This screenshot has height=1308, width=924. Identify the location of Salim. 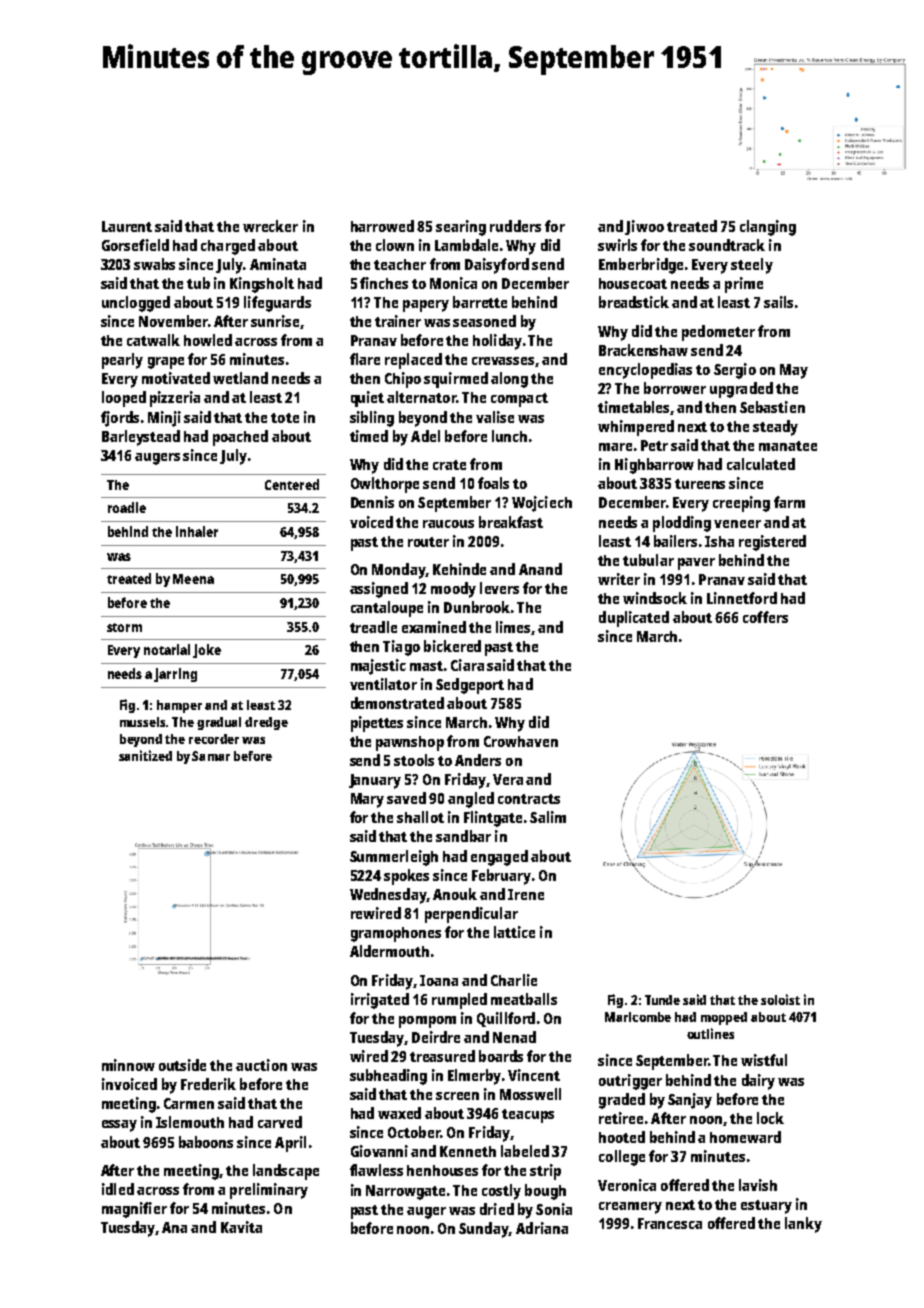
(548, 817).
